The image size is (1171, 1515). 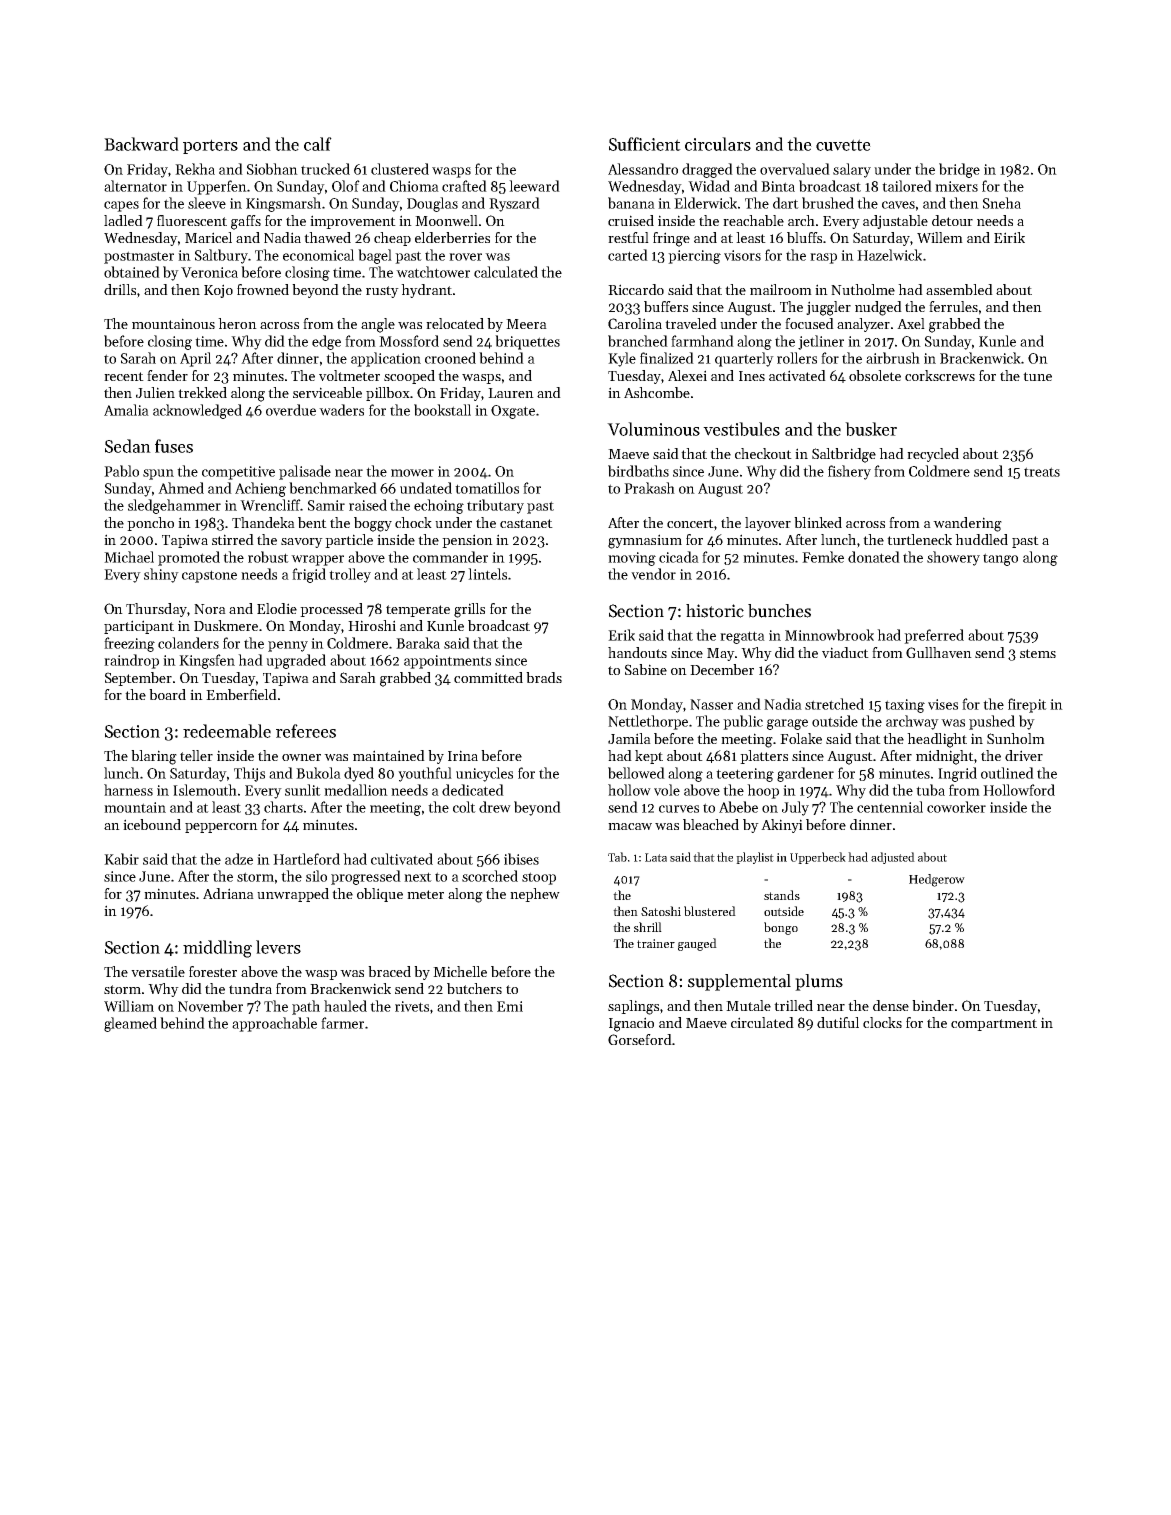 What do you see at coordinates (648, 722) in the screenshot?
I see `Nettlethorpe` at bounding box center [648, 722].
